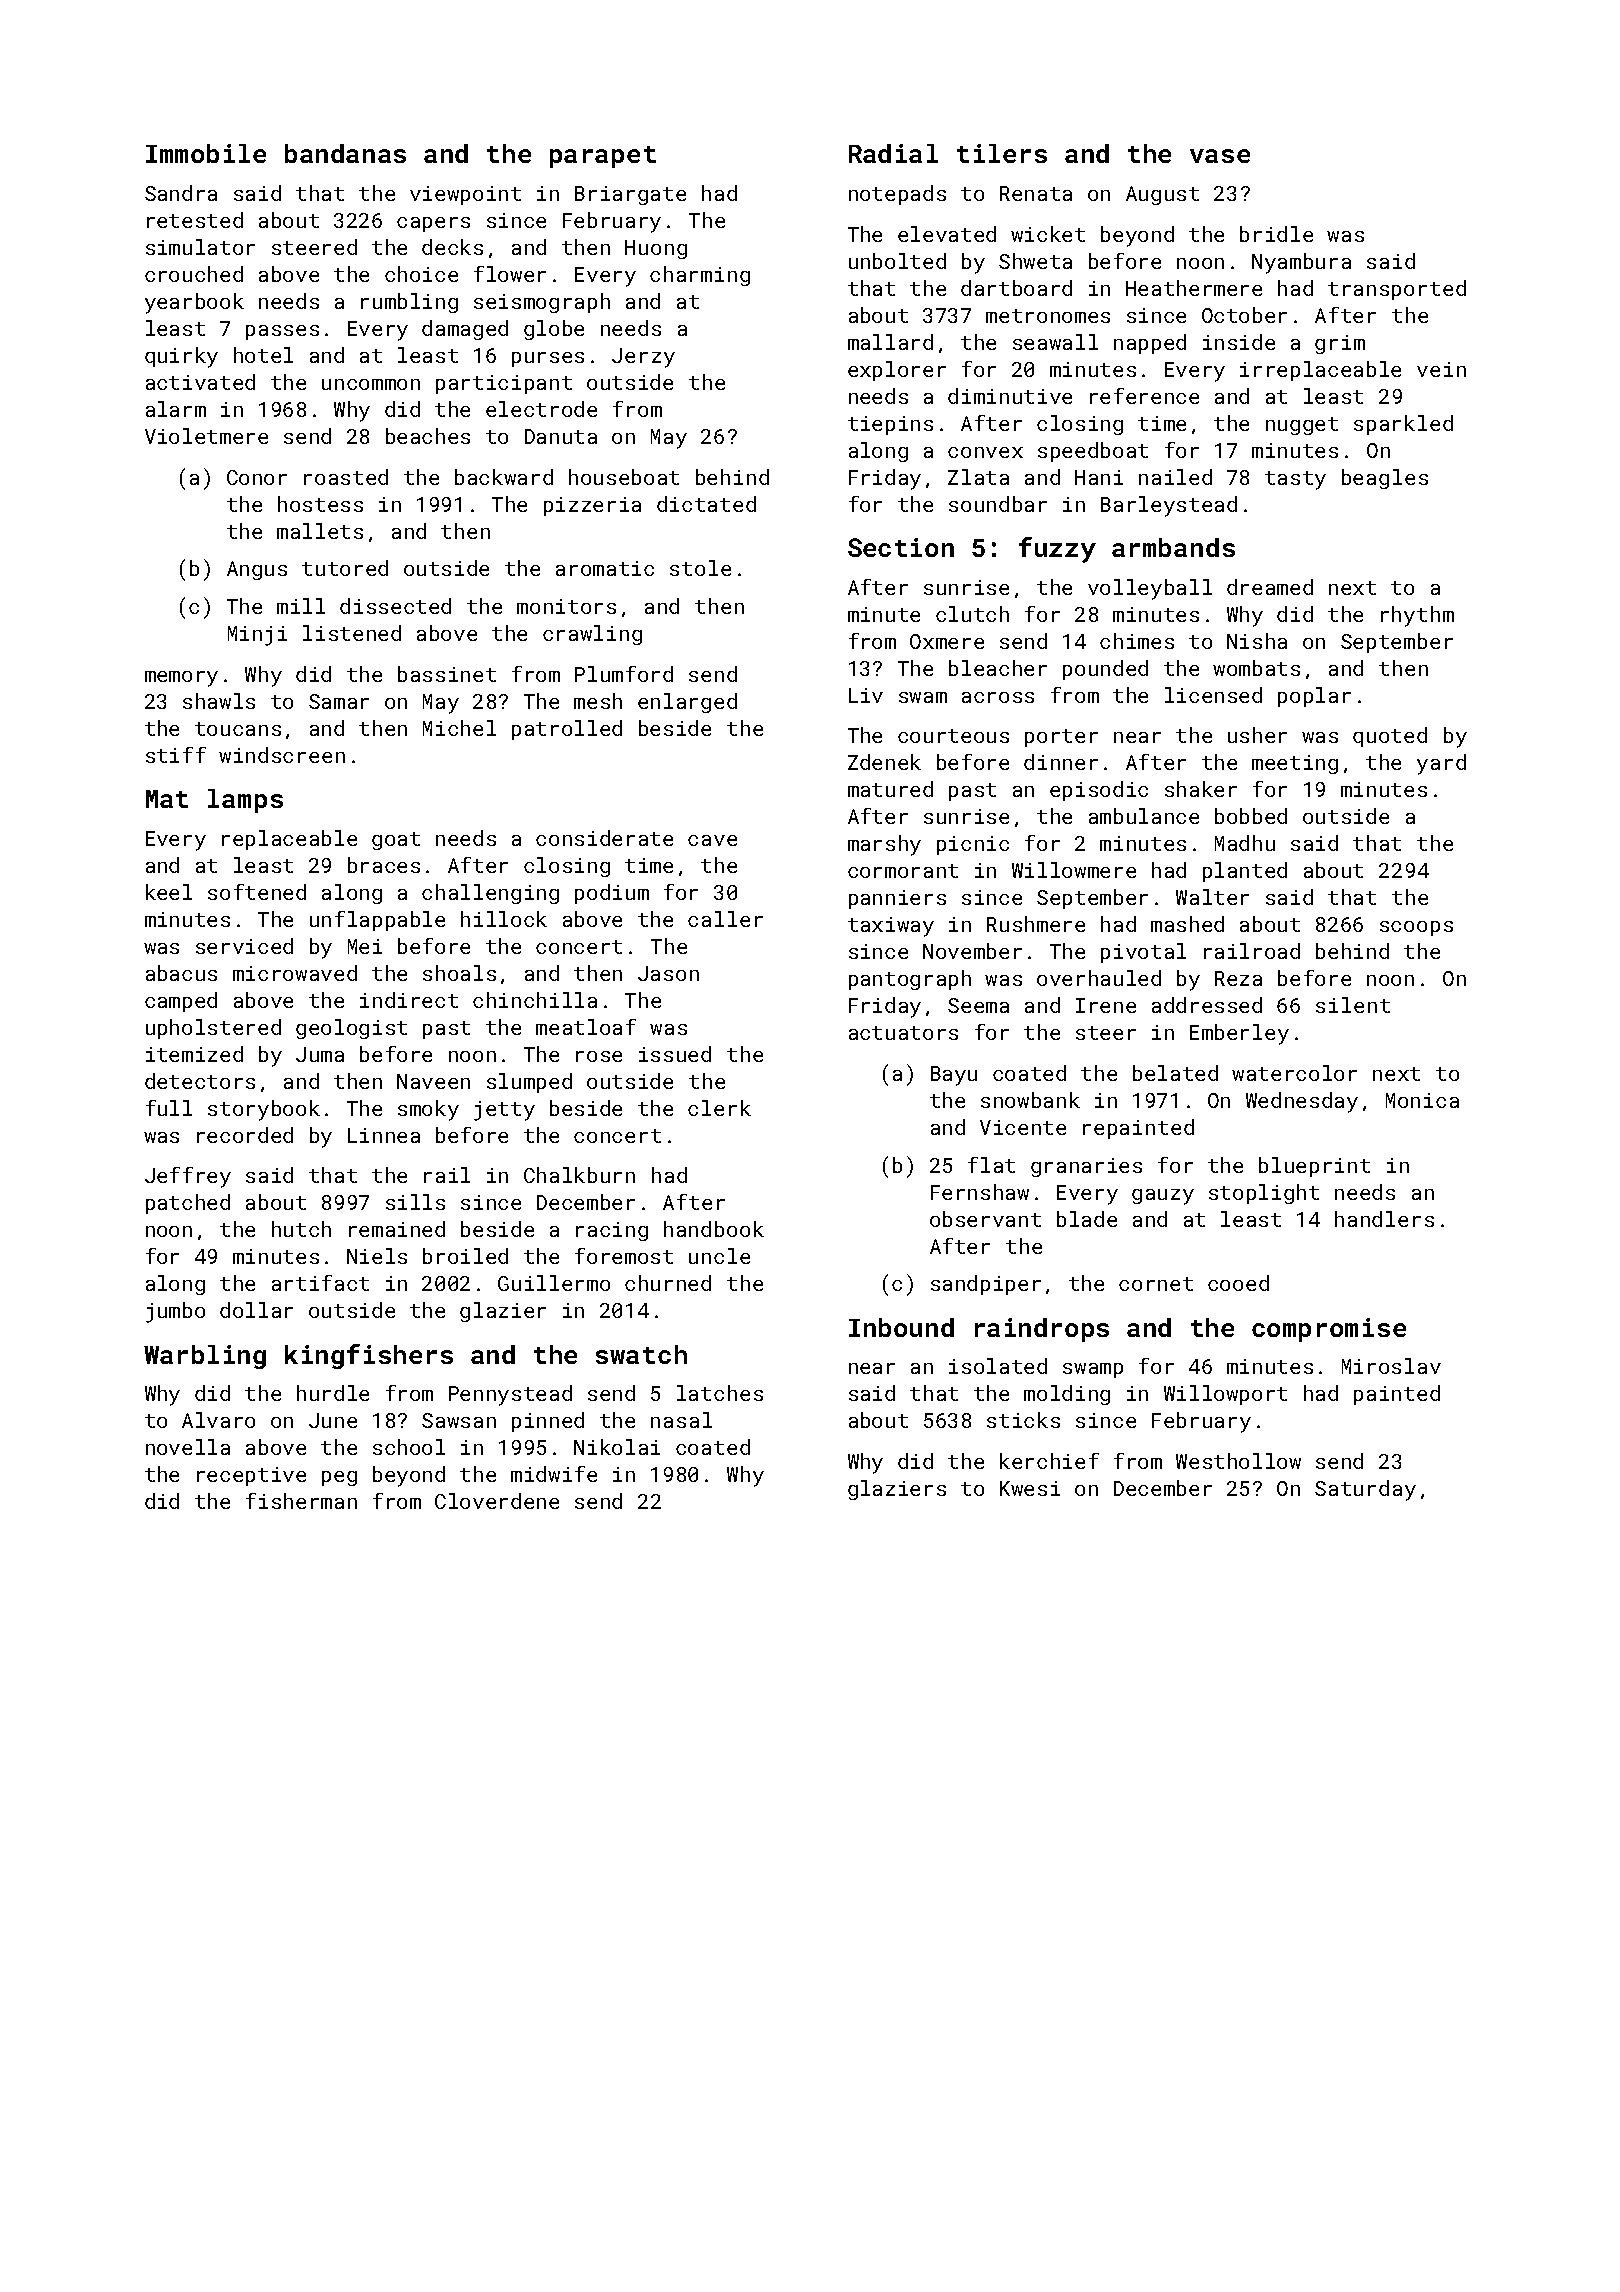 Image resolution: width=1620 pixels, height=2292 pixels. I want to click on diminutive, so click(1010, 396).
